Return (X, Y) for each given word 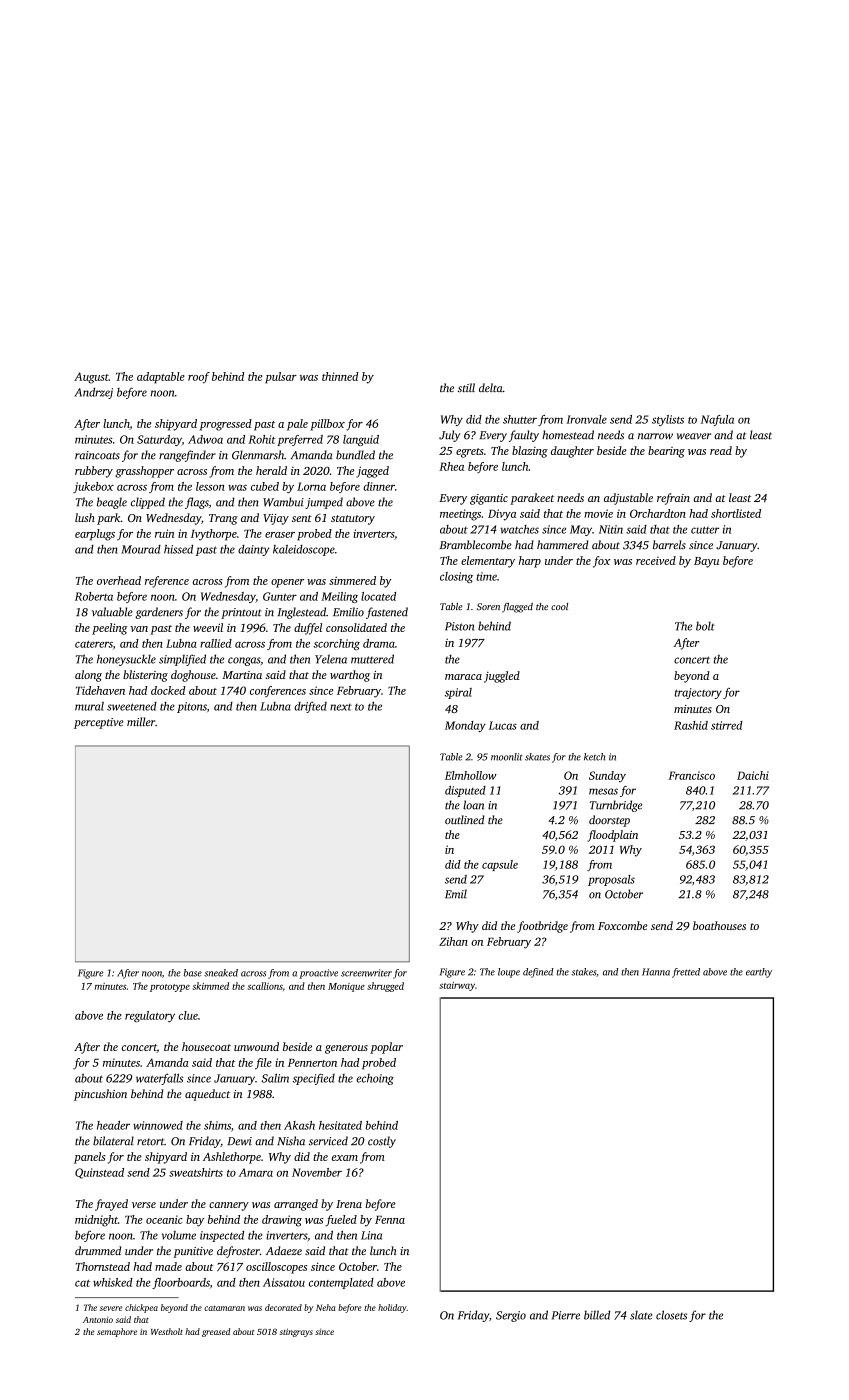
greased (216, 1332)
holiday (392, 1308)
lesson (210, 486)
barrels (669, 544)
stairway (457, 986)
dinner (379, 486)
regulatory (150, 1016)
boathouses (719, 925)
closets (671, 1315)
